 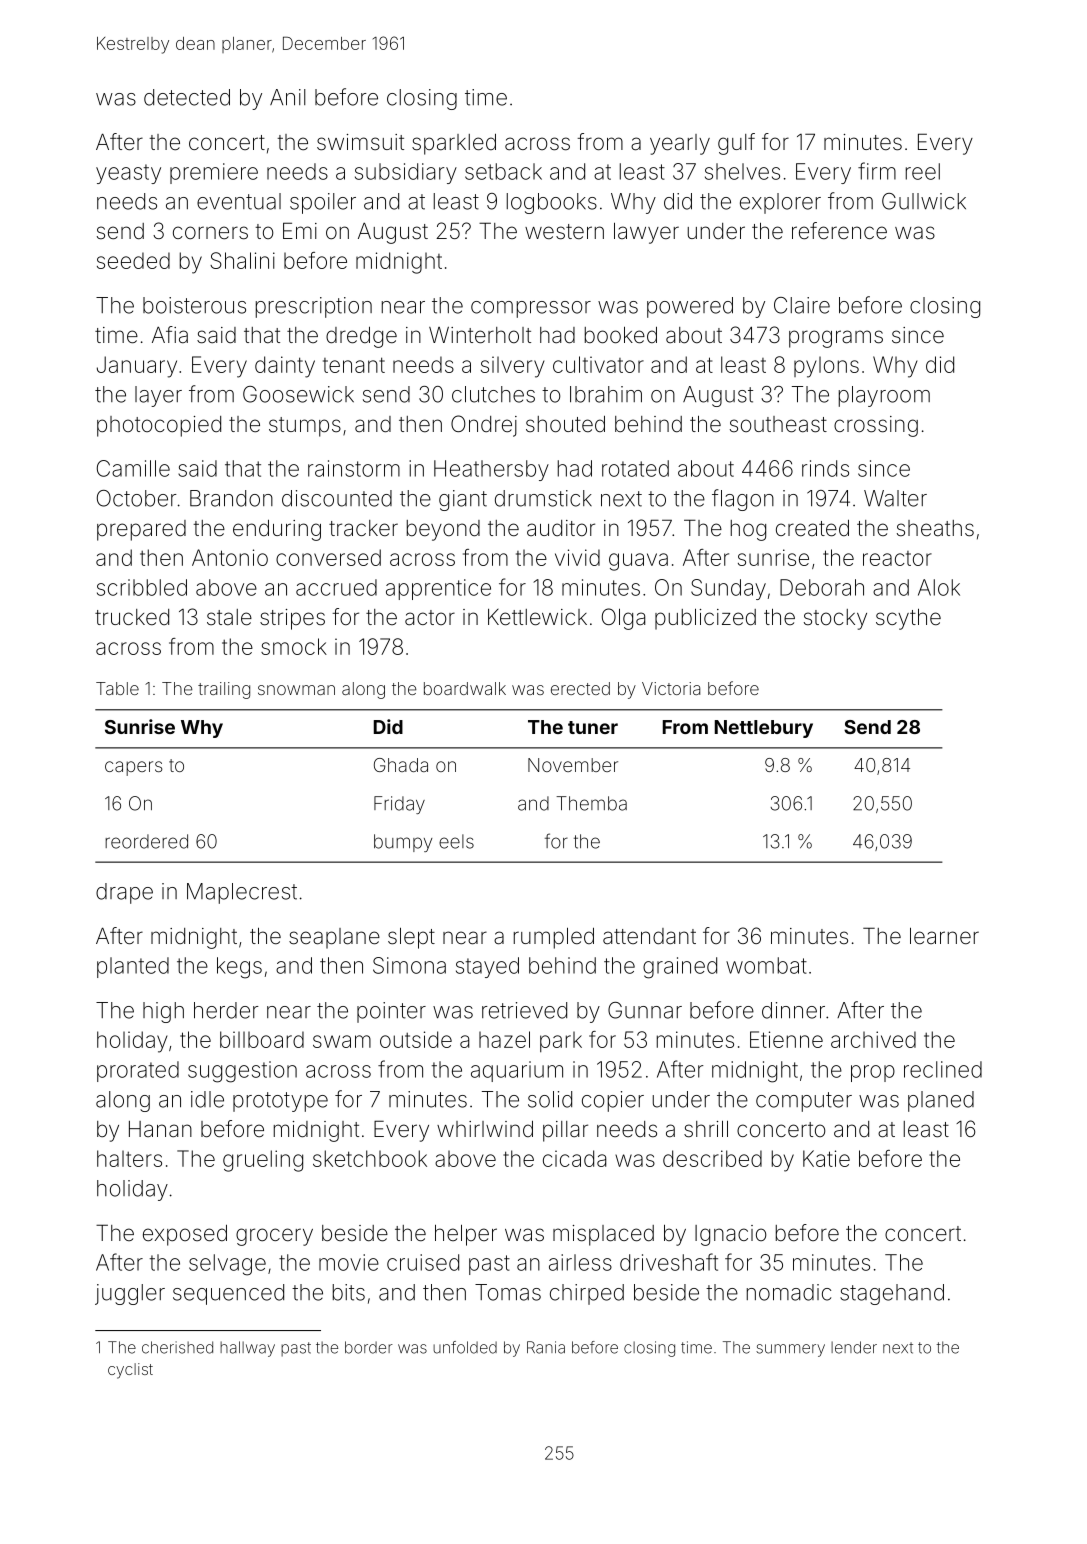 I want to click on rinds, so click(x=825, y=468).
